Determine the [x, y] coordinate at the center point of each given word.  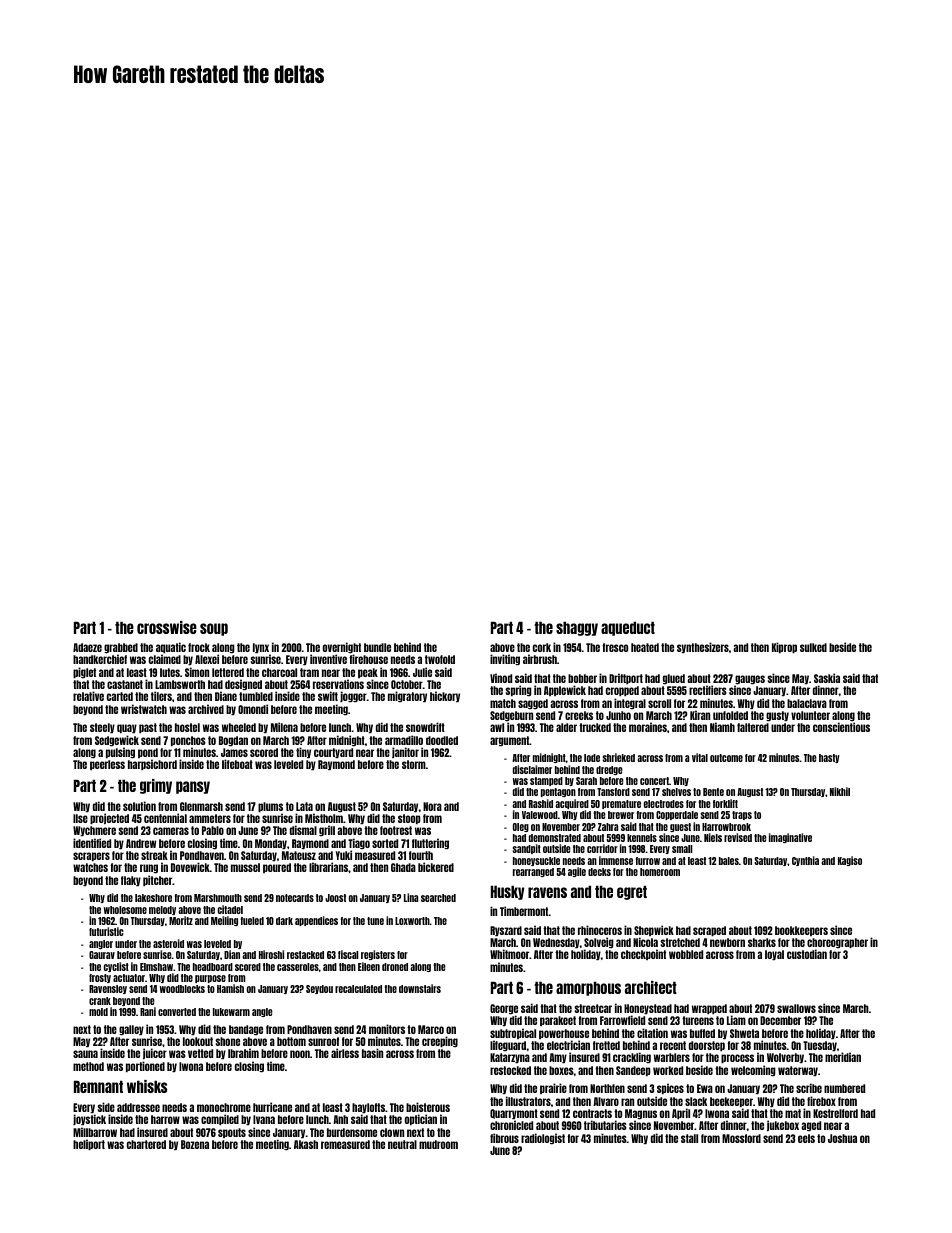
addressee [138, 1107]
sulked [813, 647]
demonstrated [555, 838]
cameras [171, 831]
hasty [829, 758]
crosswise [167, 627]
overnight [342, 648]
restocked [510, 1070]
